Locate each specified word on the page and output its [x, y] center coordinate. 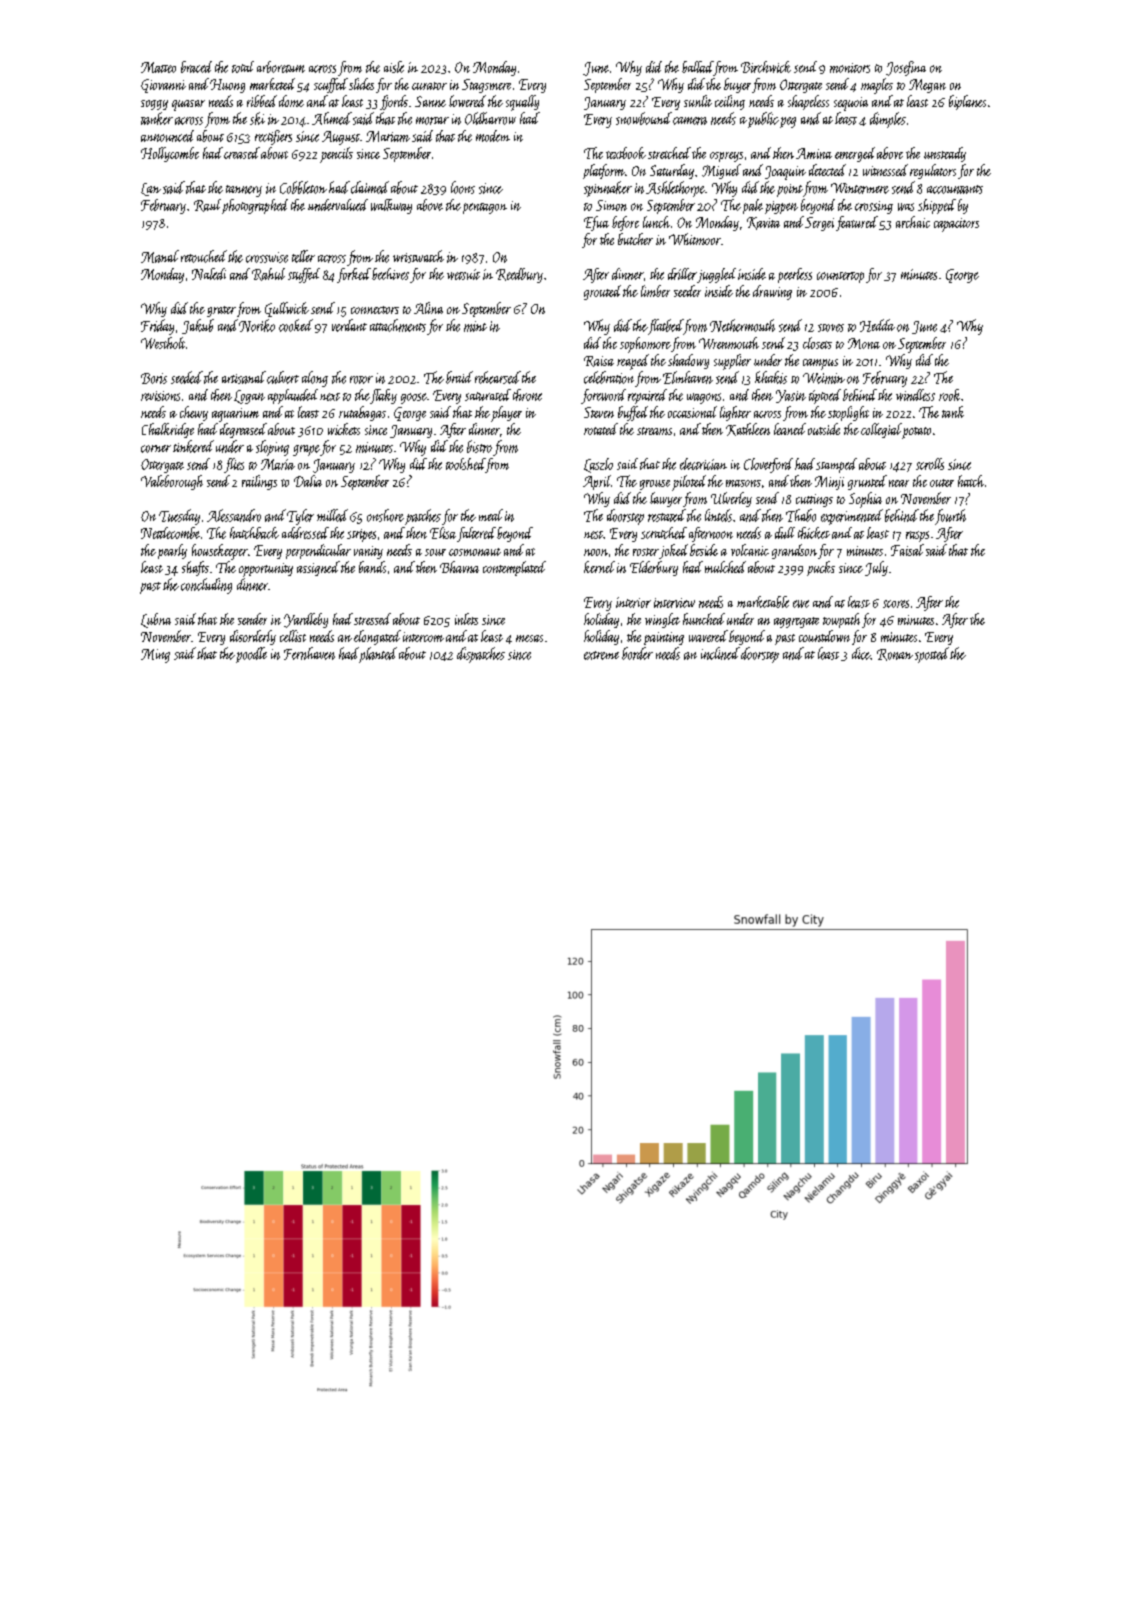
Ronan [895, 655]
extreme [601, 655]
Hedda [877, 325]
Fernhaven [309, 653]
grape [306, 450]
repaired [647, 396]
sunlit [698, 101]
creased [242, 153]
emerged [855, 154]
